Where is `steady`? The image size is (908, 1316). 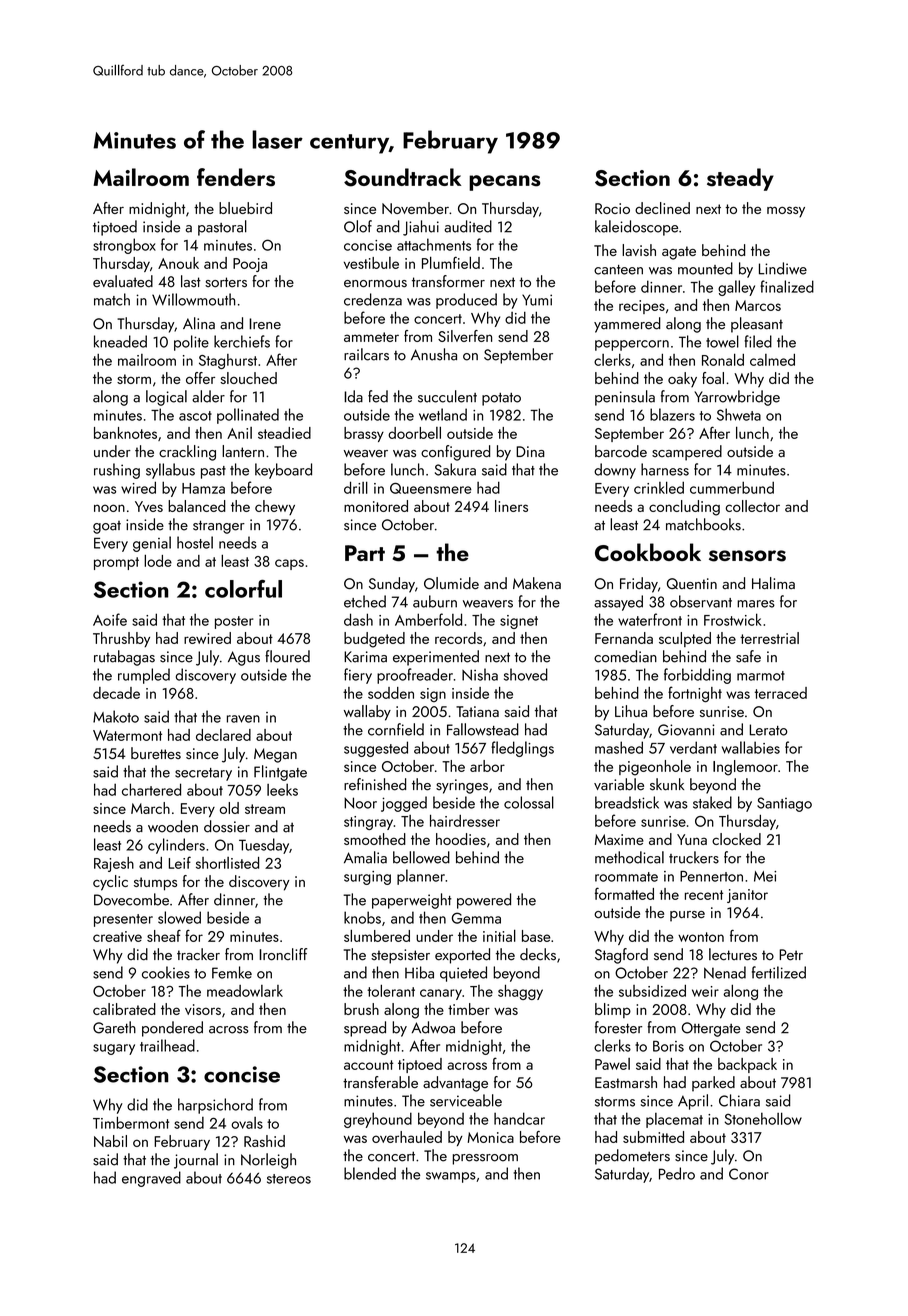 steady is located at coordinates (740, 179).
